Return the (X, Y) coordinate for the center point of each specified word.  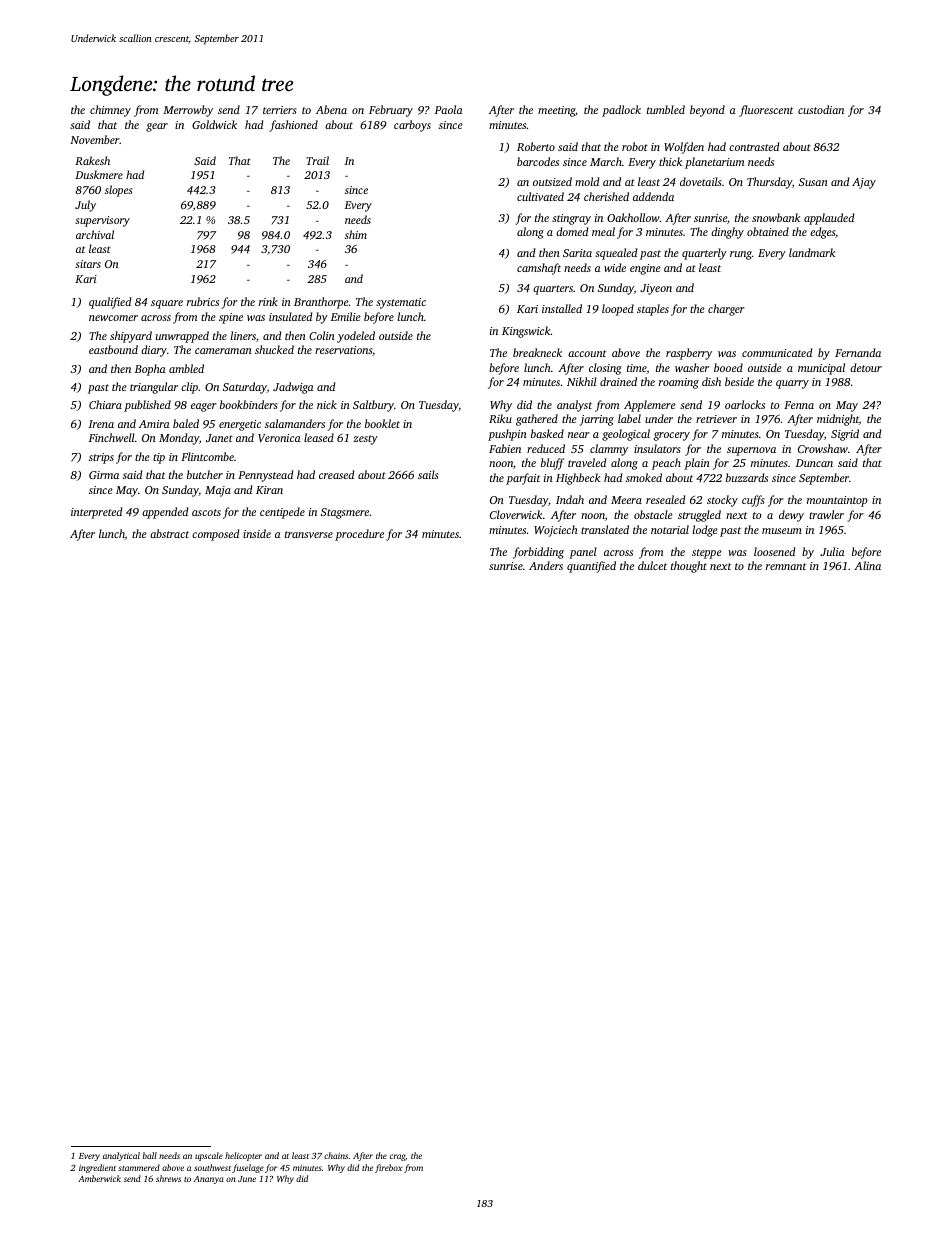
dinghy (727, 233)
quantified (591, 567)
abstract (169, 533)
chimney (110, 111)
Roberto (536, 146)
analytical (121, 1156)
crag (398, 1157)
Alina (867, 565)
